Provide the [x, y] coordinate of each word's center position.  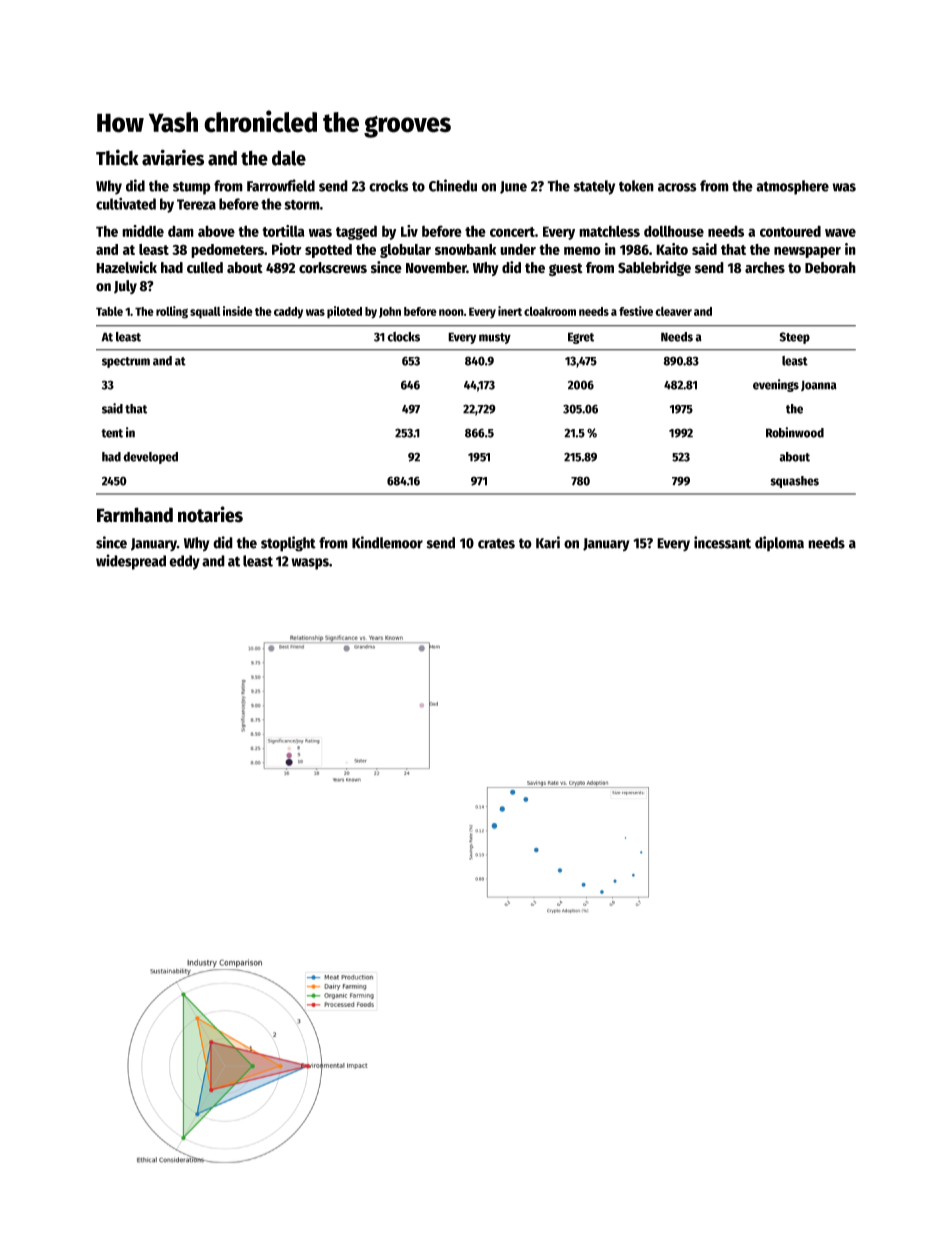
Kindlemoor [387, 542]
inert [510, 311]
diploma [779, 544]
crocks [388, 186]
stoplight [288, 544]
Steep [794, 338]
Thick [117, 157]
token [636, 186]
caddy [288, 313]
